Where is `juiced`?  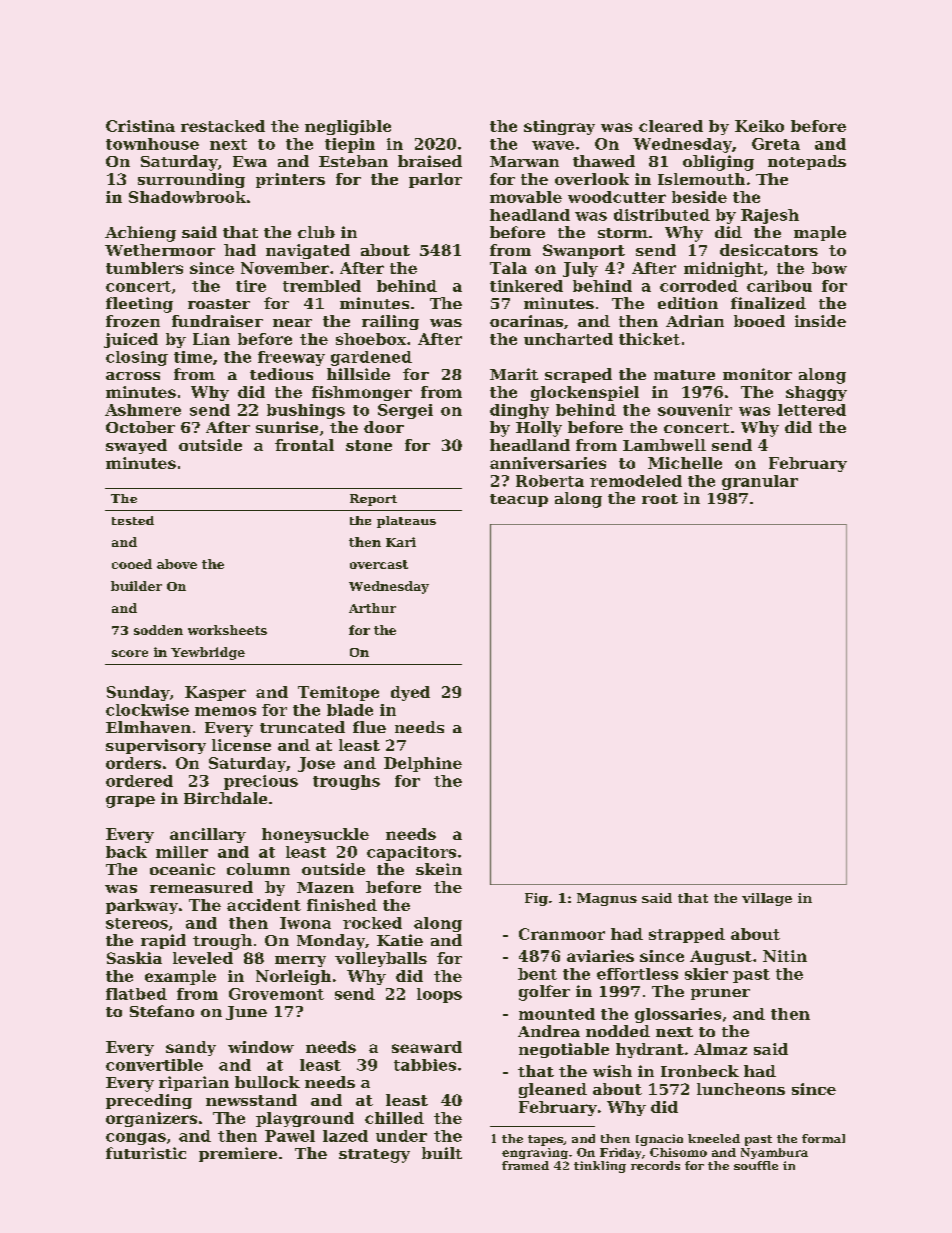
juiced is located at coordinates (131, 340).
